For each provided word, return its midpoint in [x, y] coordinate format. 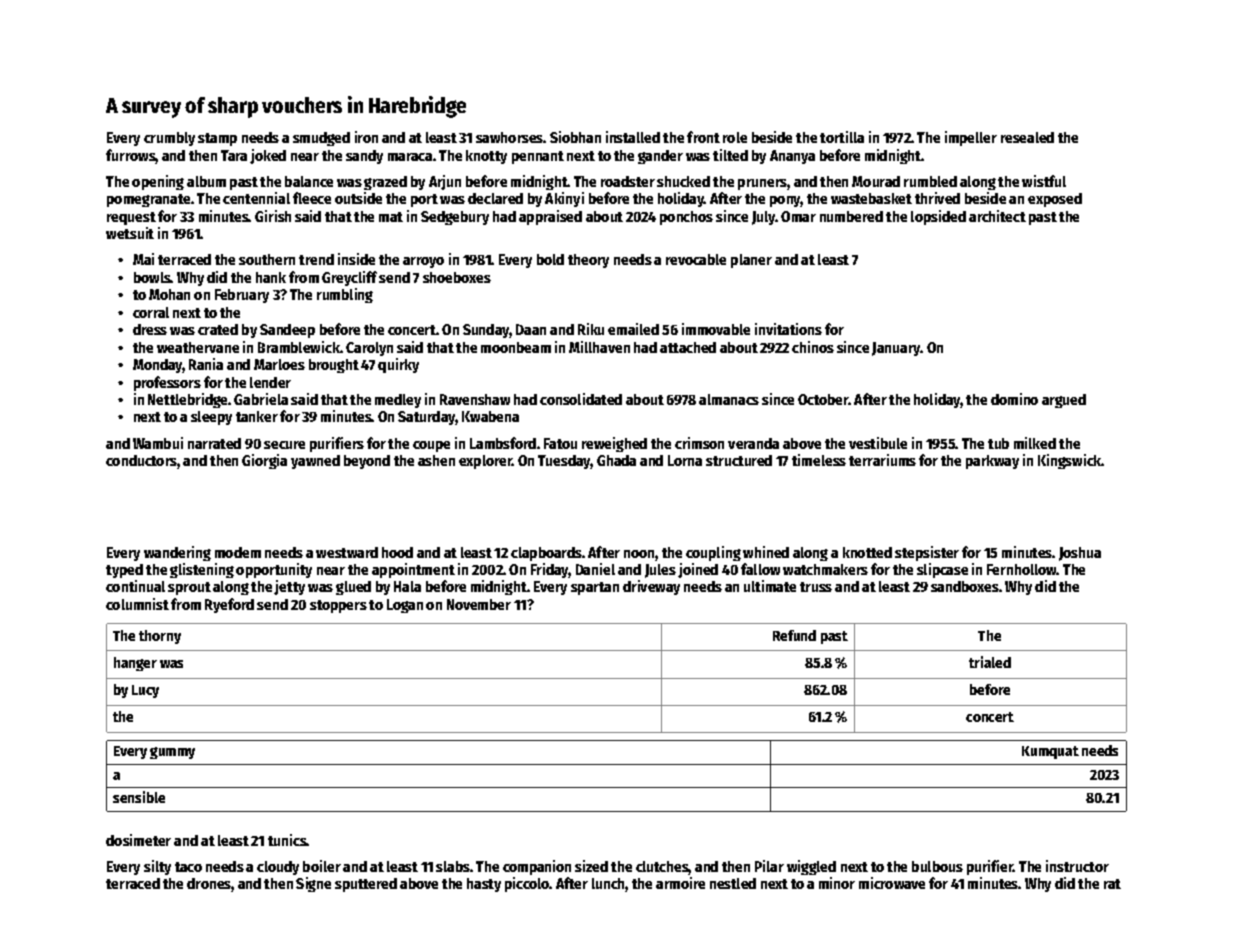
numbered [851, 216]
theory [588, 261]
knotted [867, 552]
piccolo [527, 884]
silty [157, 867]
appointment [413, 570]
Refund [794, 635]
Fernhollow [1022, 569]
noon [640, 555]
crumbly [169, 139]
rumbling [345, 295]
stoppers [338, 606]
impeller [971, 138]
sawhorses [510, 137]
